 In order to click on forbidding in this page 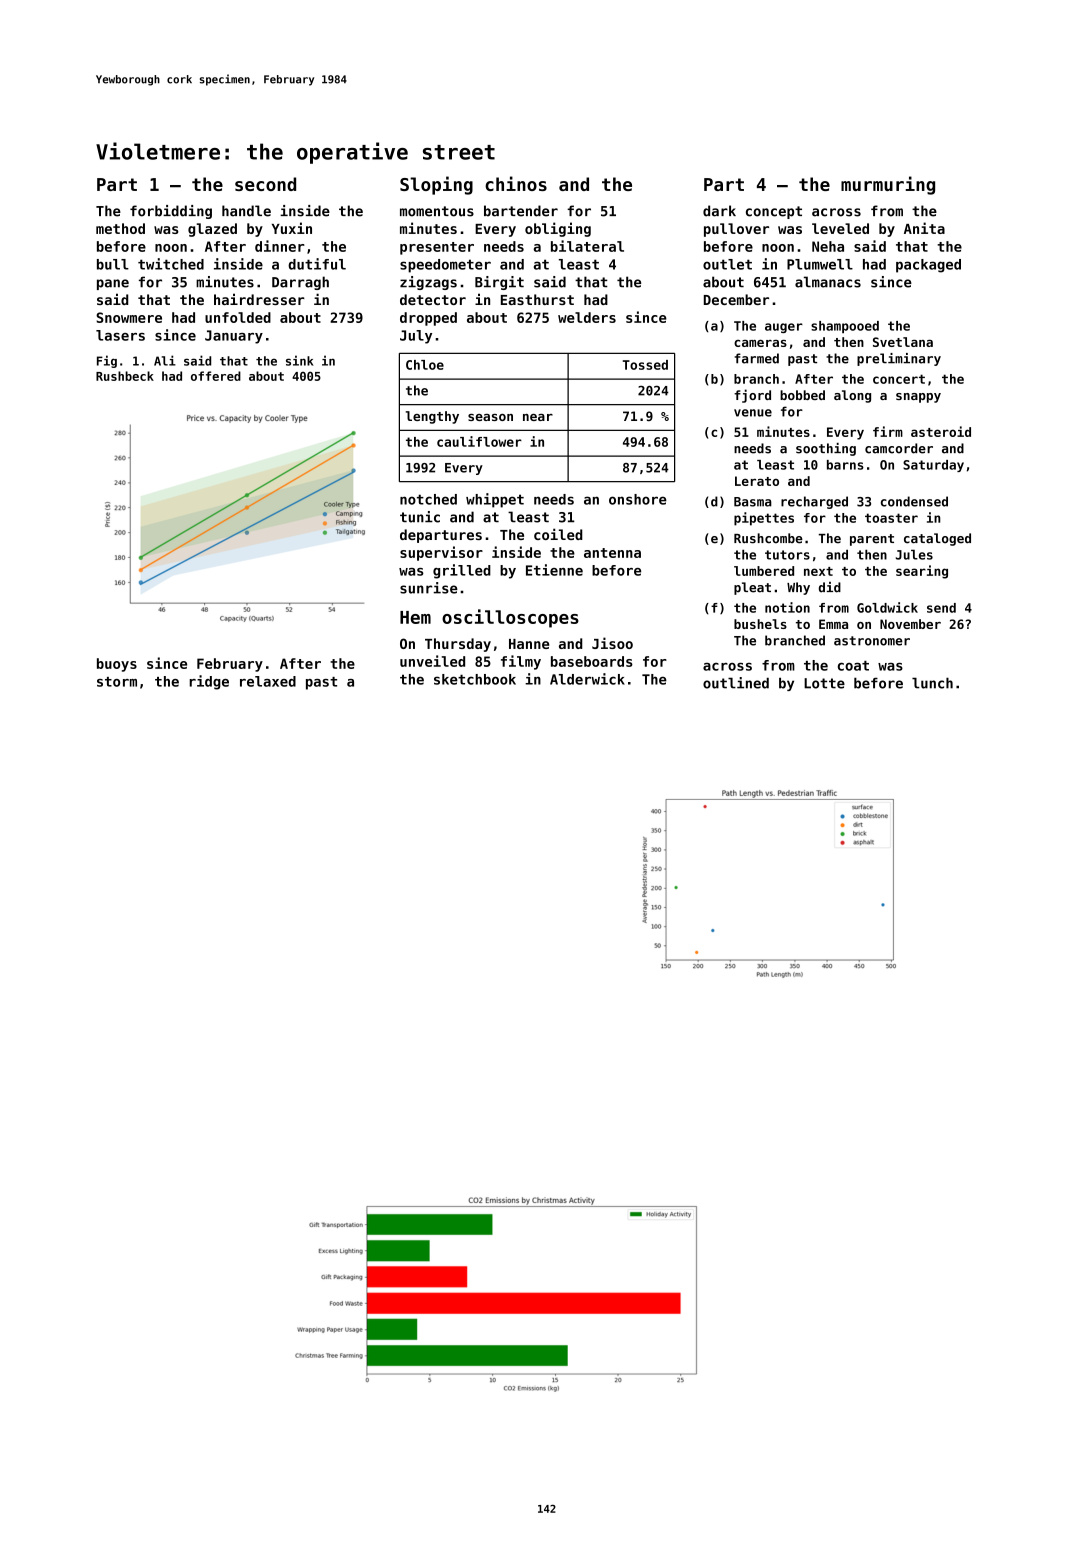, I will do `click(171, 212)`.
